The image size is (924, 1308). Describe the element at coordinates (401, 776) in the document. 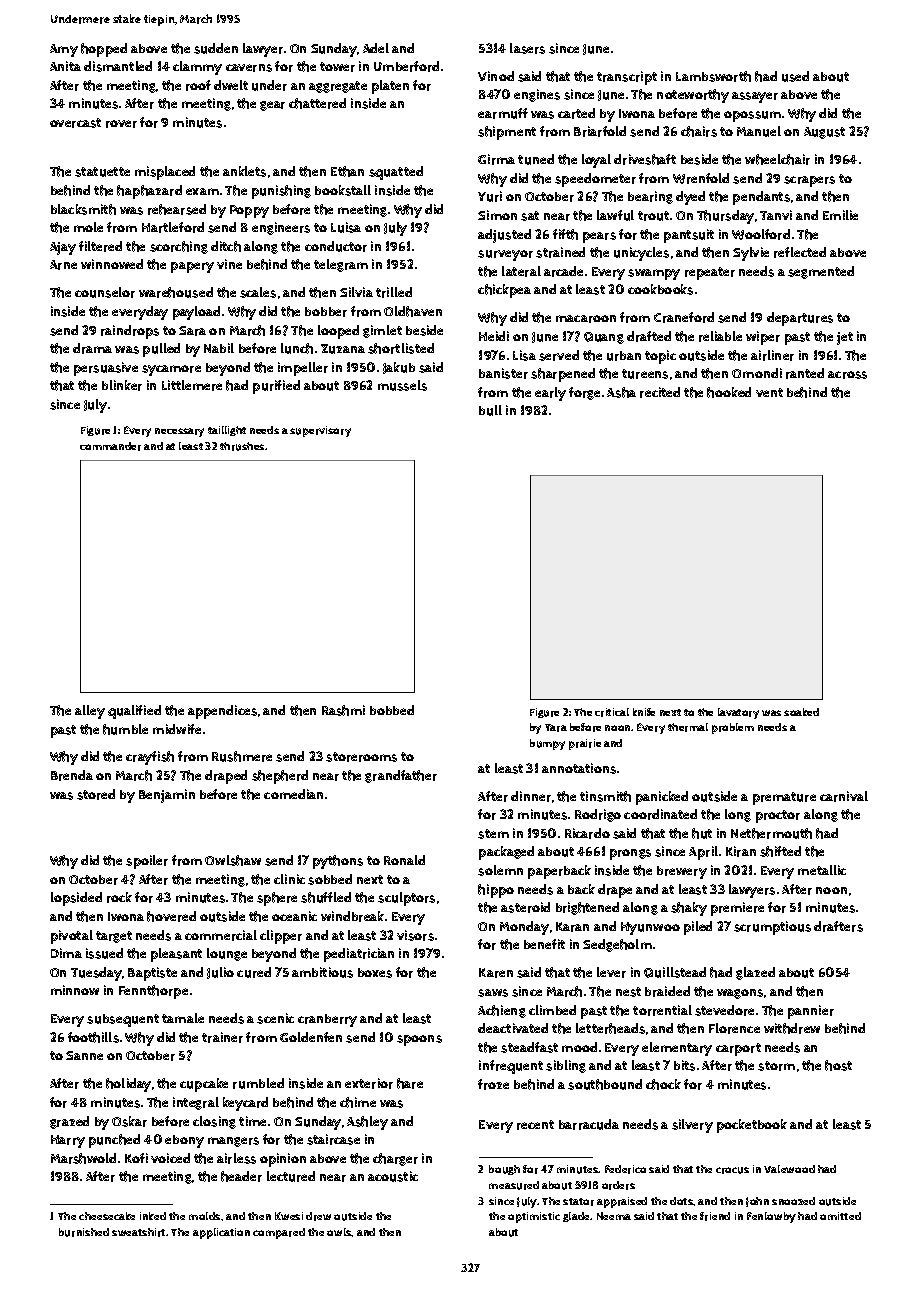

I see `grandfather` at that location.
